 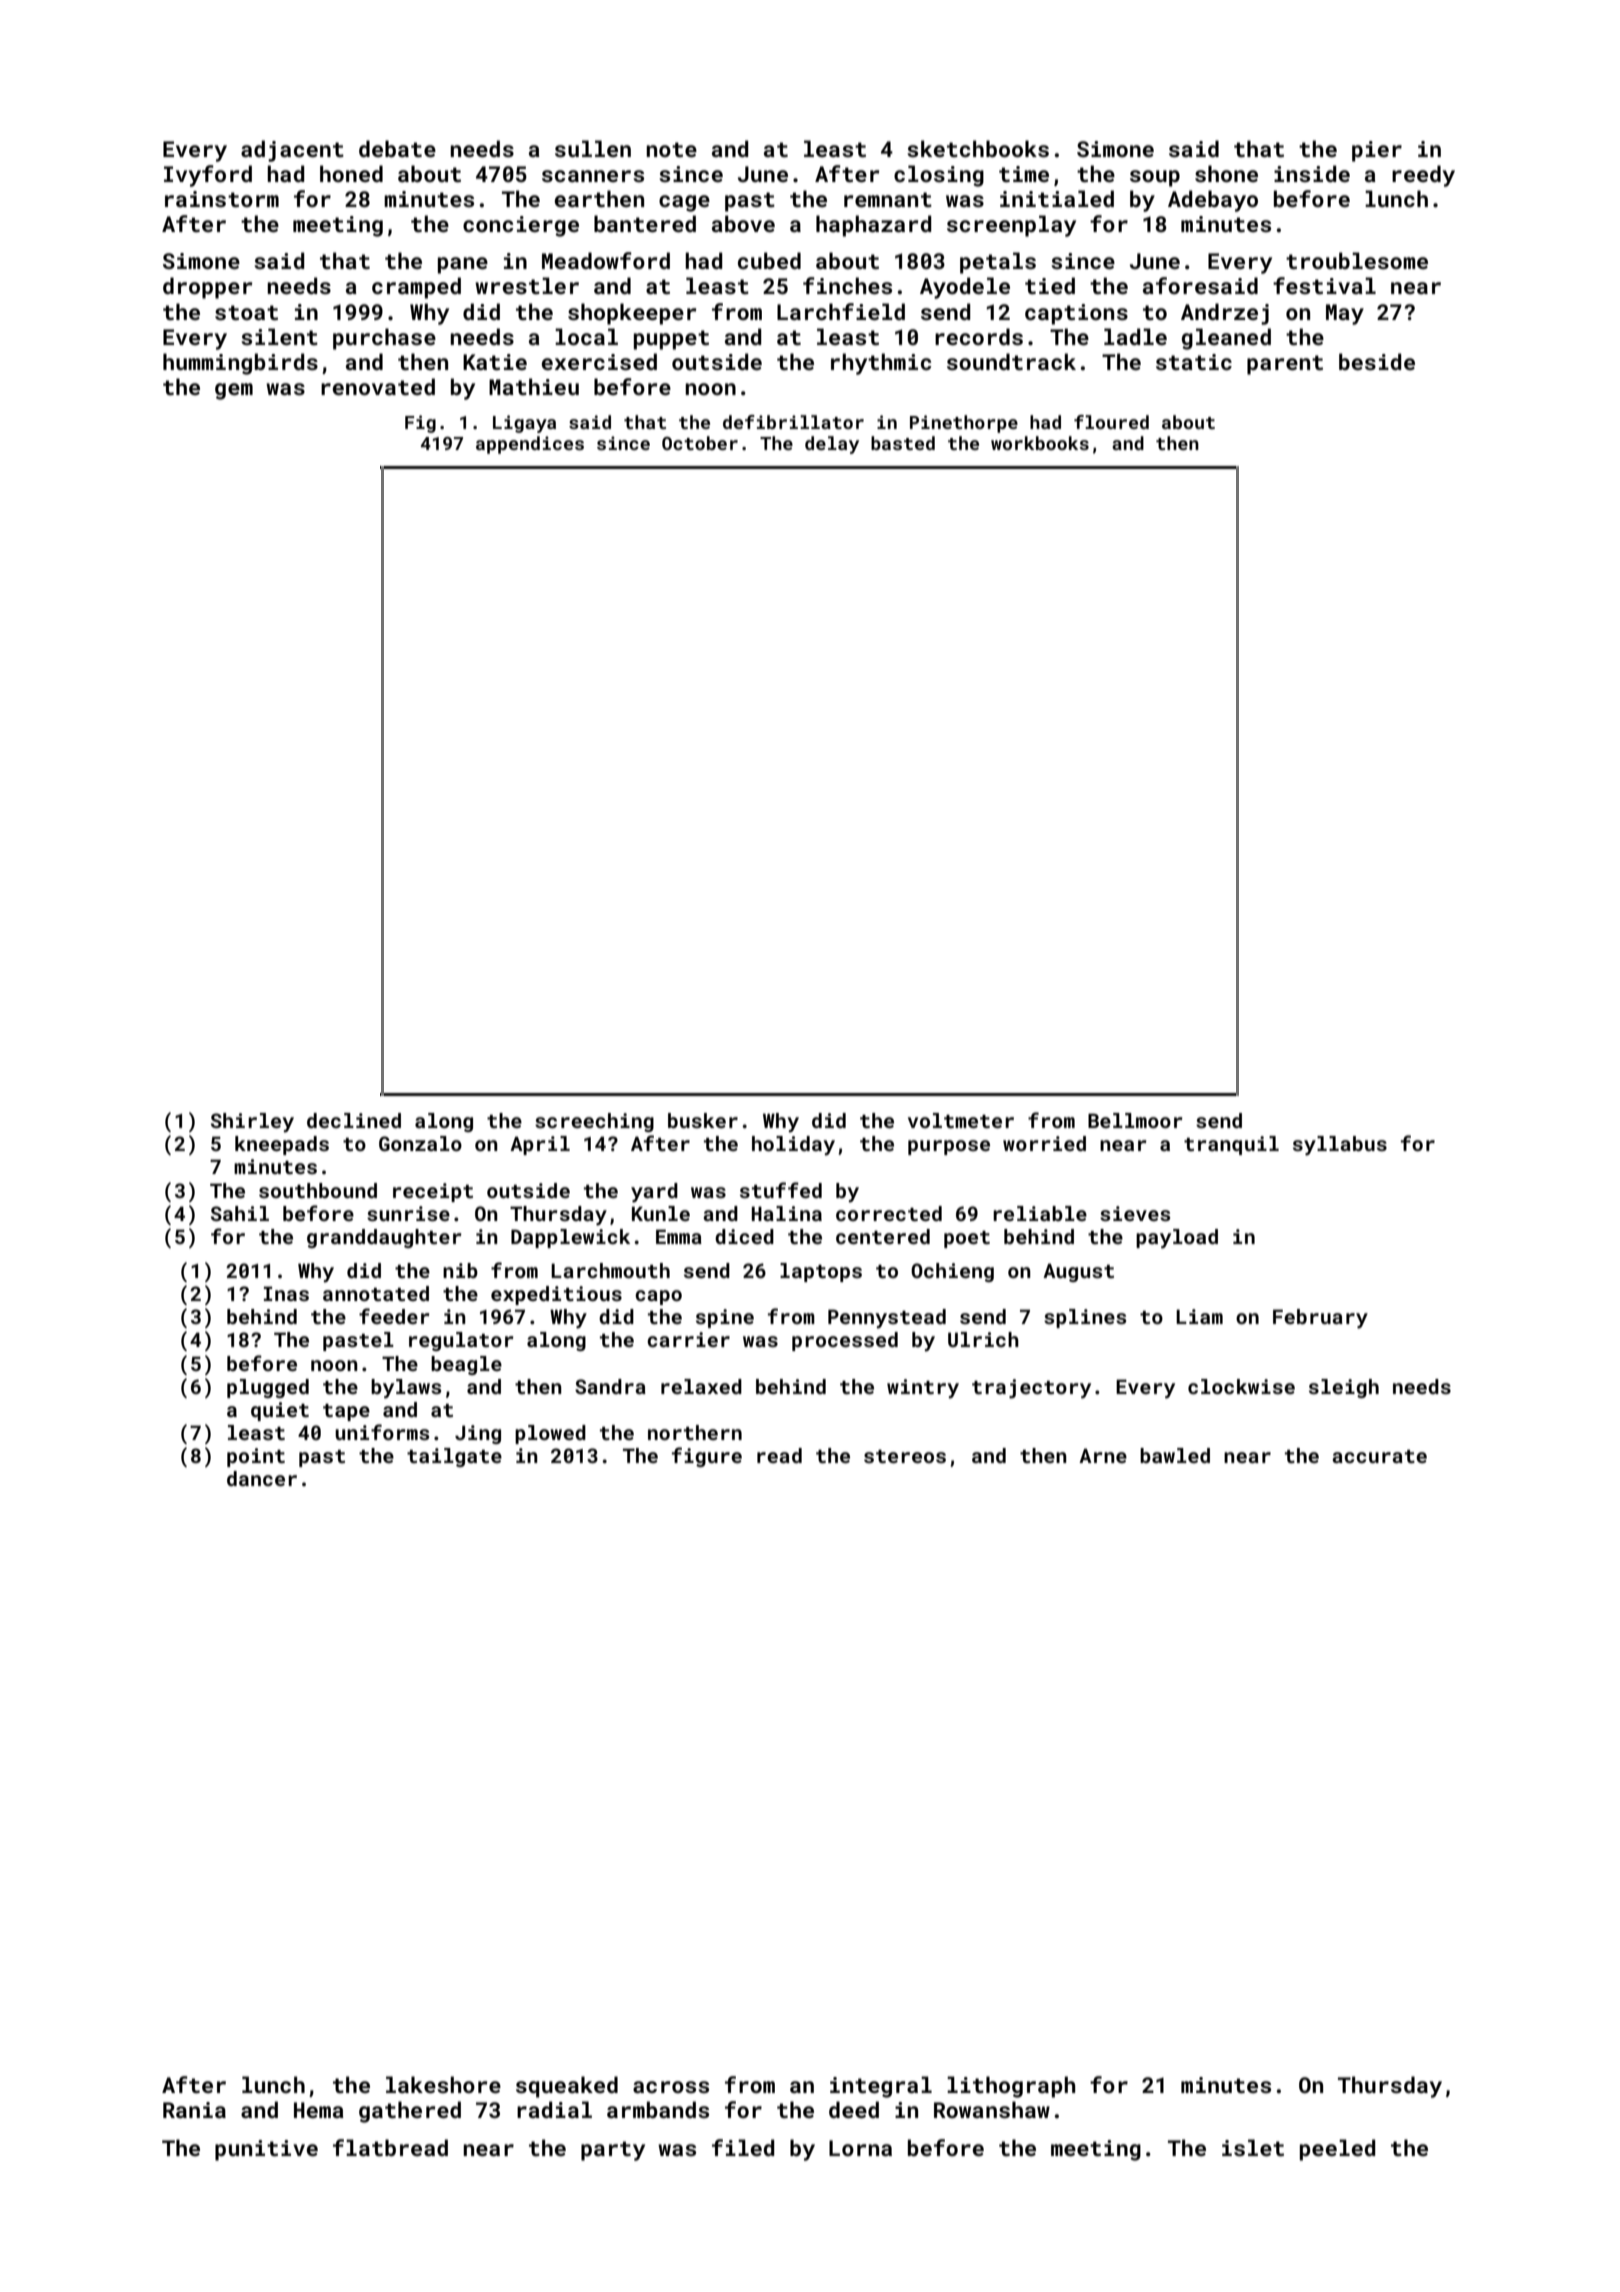 What do you see at coordinates (1135, 1120) in the screenshot?
I see `Bellmoor` at bounding box center [1135, 1120].
